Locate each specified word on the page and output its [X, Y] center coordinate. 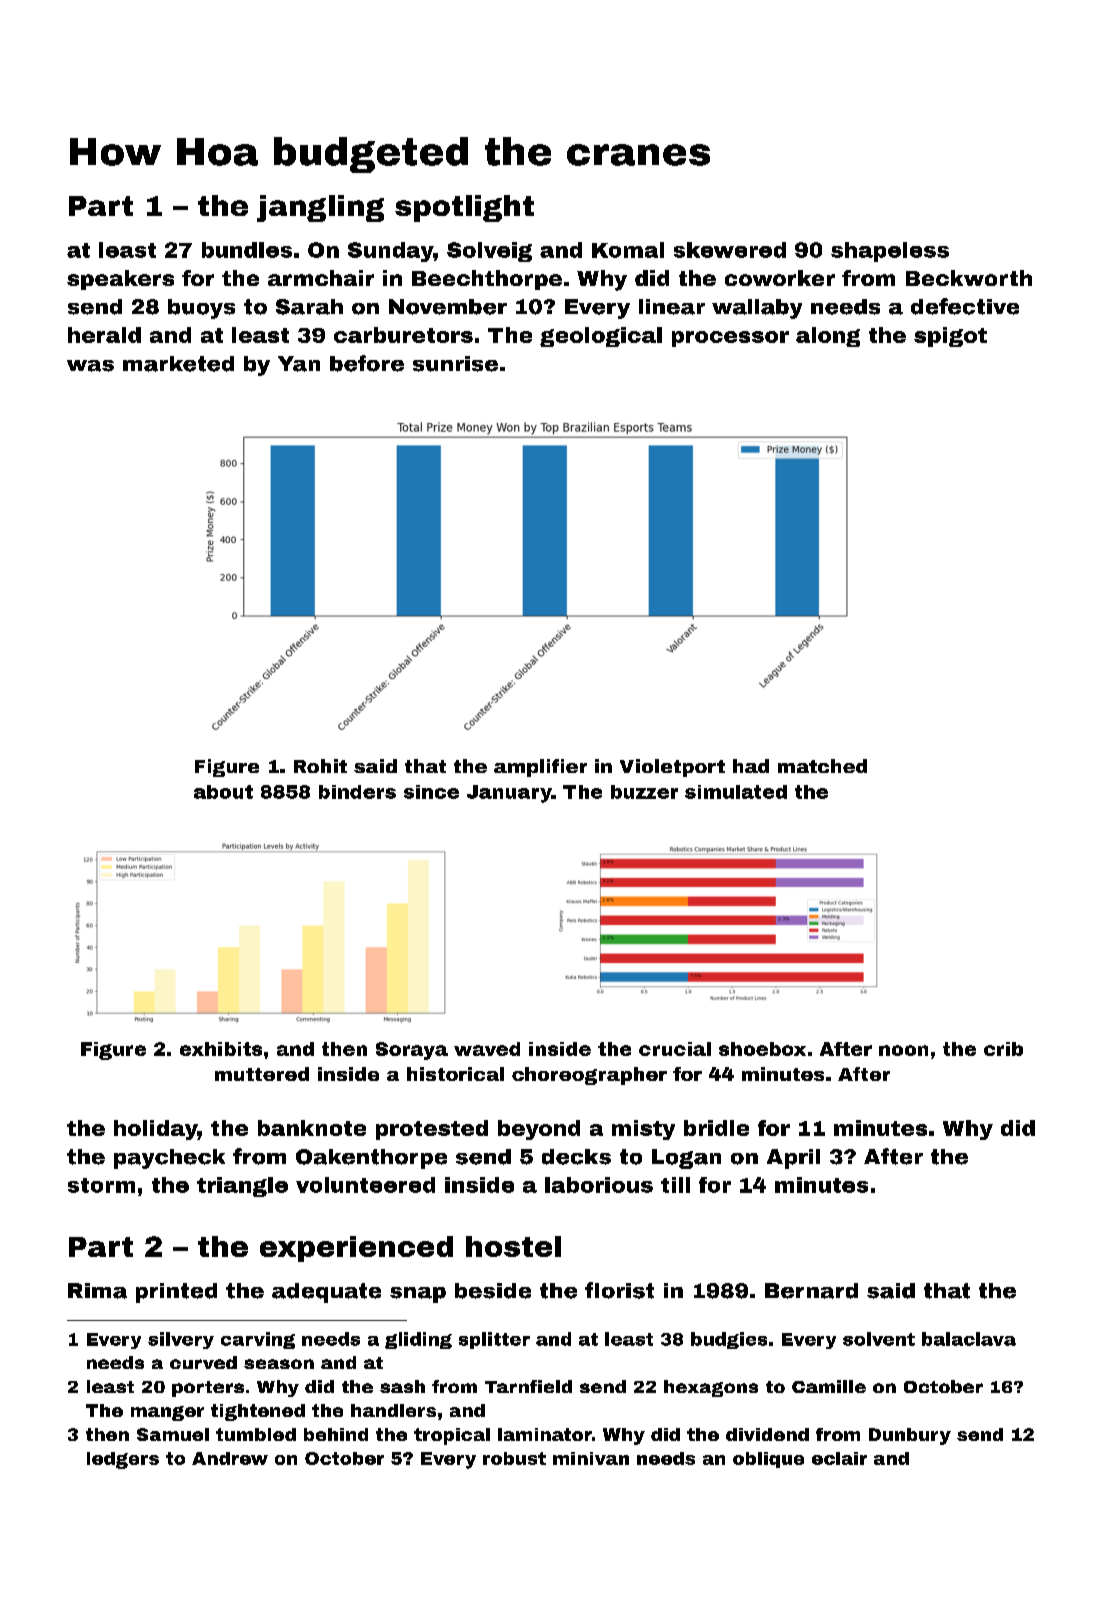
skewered [730, 250]
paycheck [169, 1159]
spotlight [464, 208]
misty [643, 1130]
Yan [299, 364]
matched [822, 766]
